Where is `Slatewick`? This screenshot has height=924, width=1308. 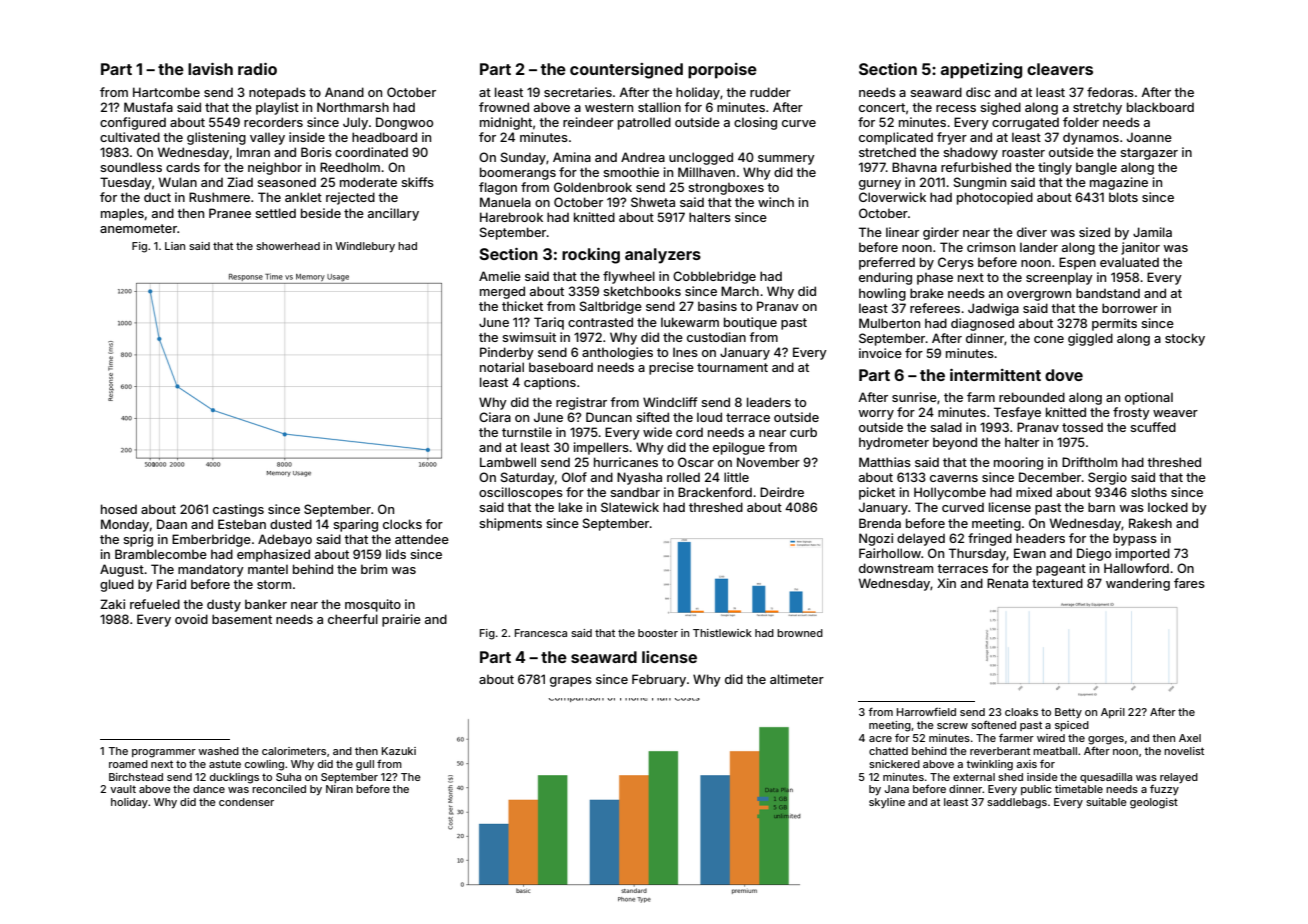 Slatewick is located at coordinates (630, 507).
